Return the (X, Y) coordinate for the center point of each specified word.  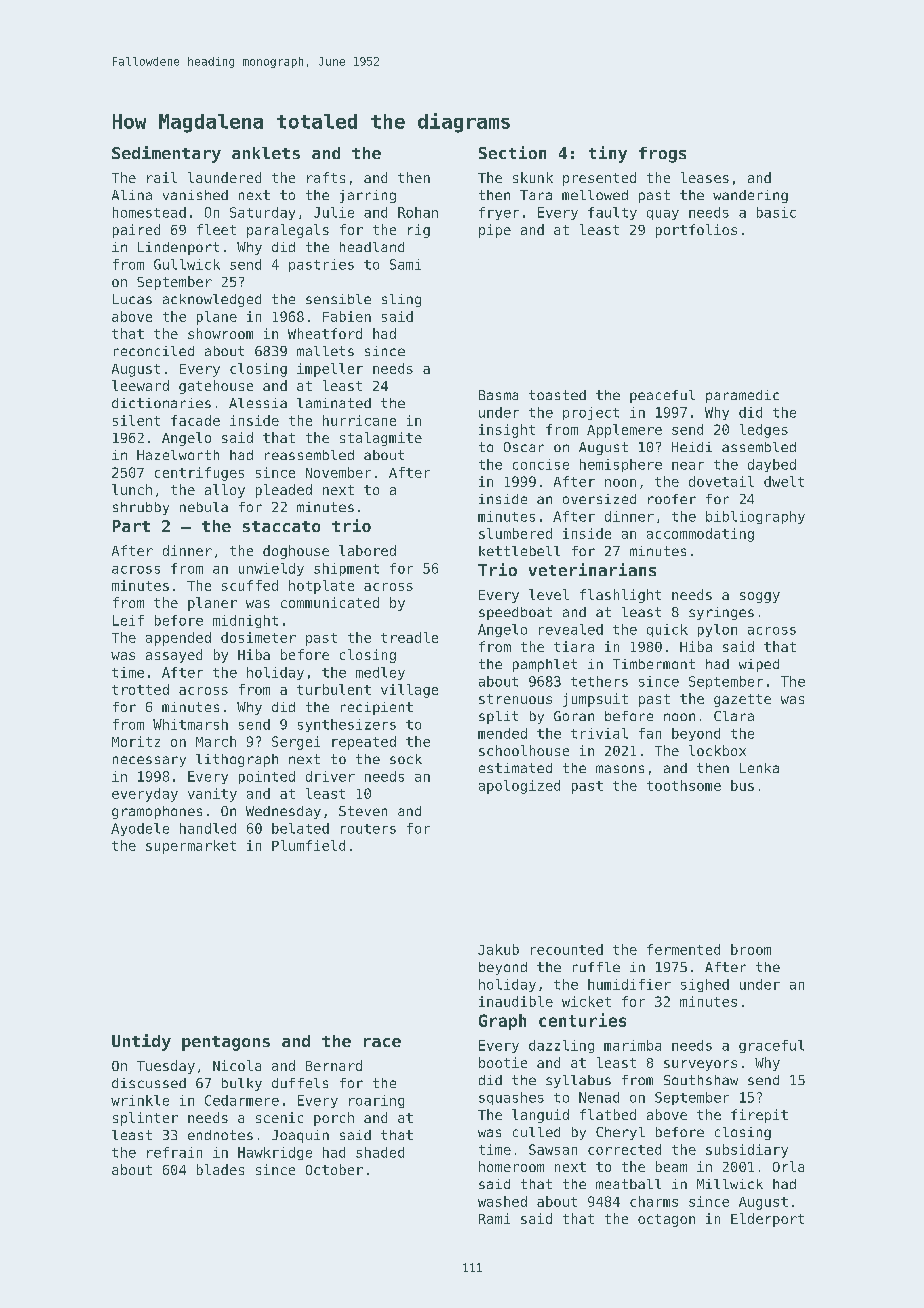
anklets (266, 153)
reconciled (154, 351)
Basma (498, 395)
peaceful (662, 396)
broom (751, 949)
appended (178, 639)
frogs (662, 155)
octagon (666, 1220)
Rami (494, 1218)
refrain (174, 1152)
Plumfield (308, 845)
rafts (326, 177)
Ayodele (140, 829)
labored (367, 550)
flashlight (620, 596)
